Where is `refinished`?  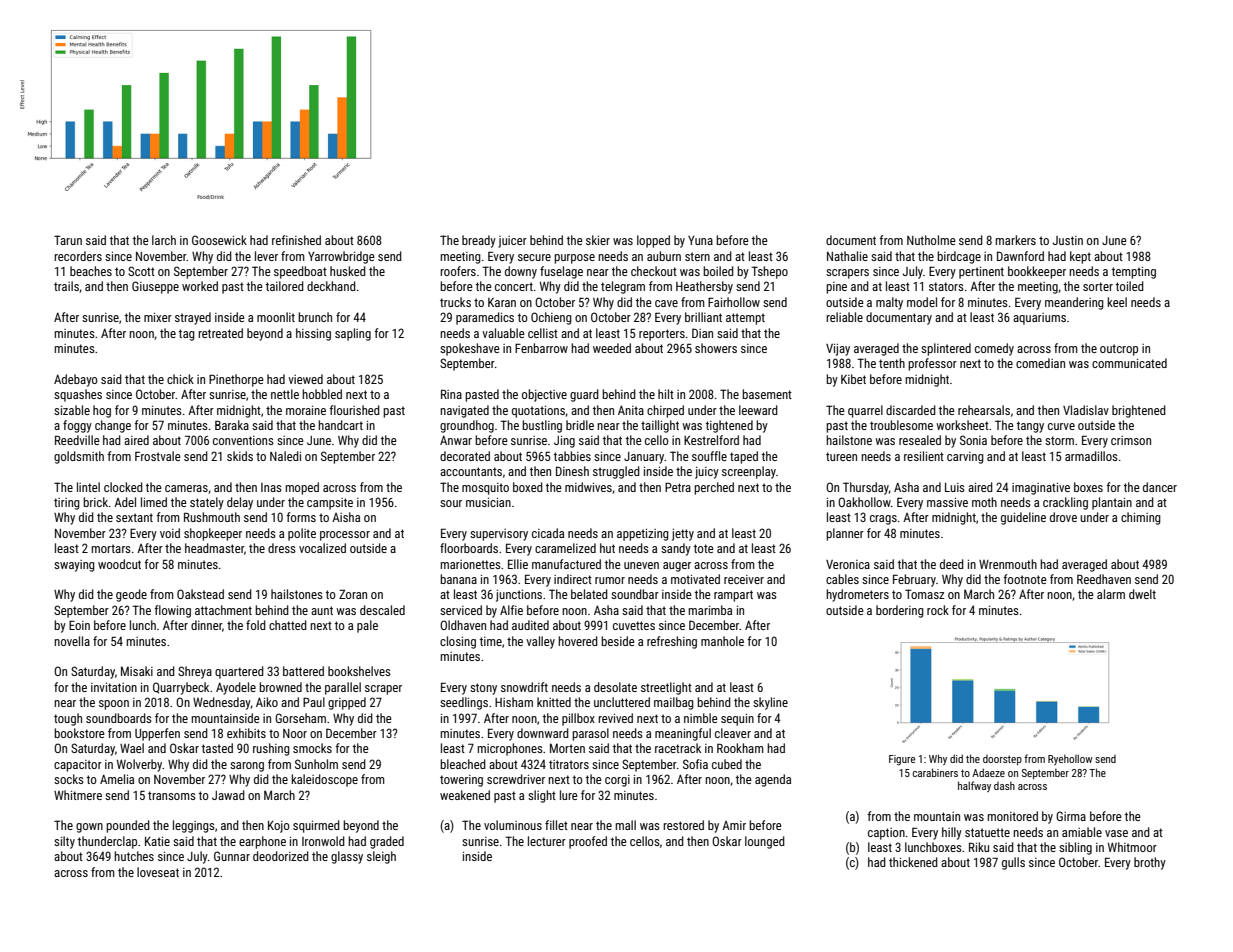 refinished is located at coordinates (296, 240).
